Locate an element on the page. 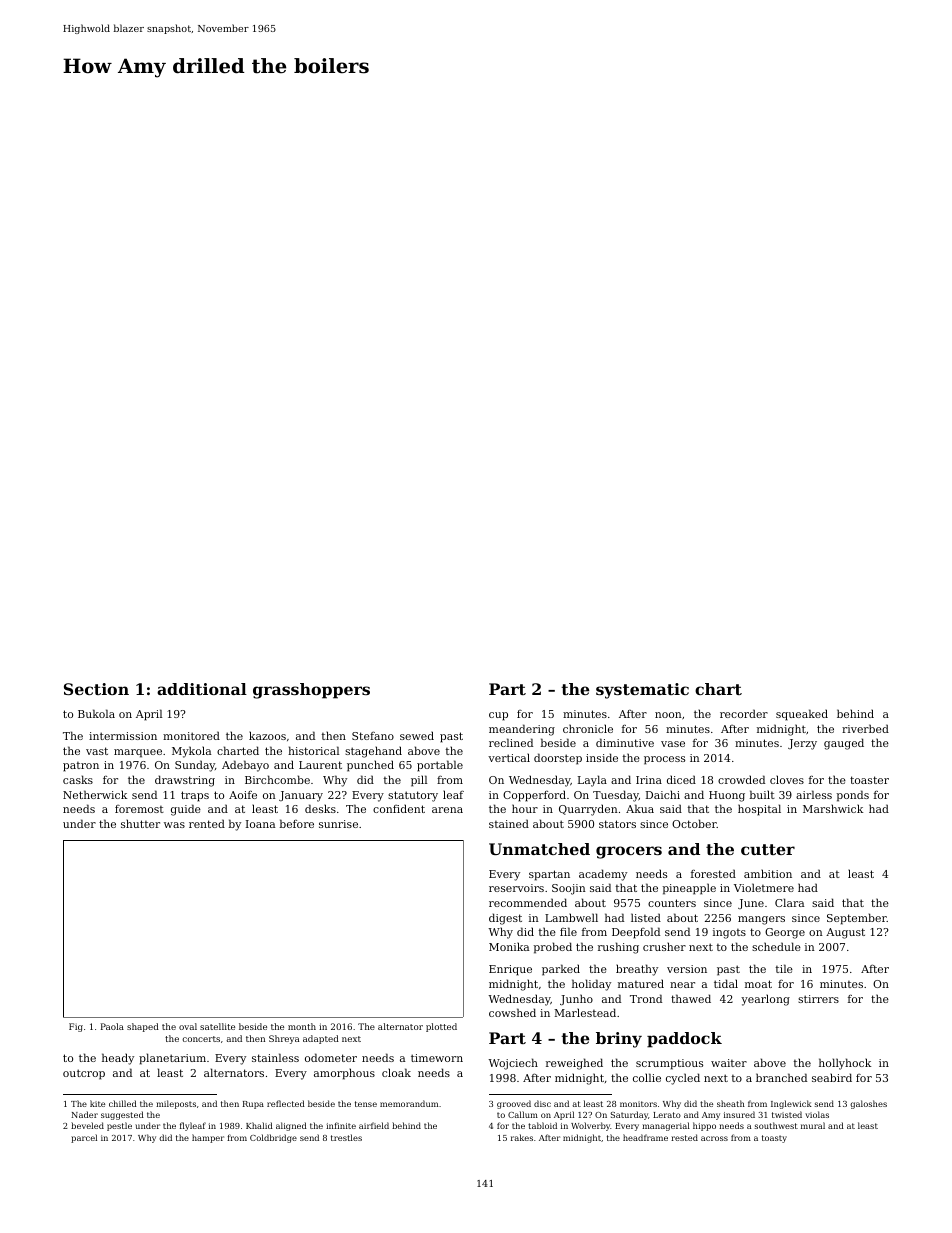  foremost is located at coordinates (139, 809).
